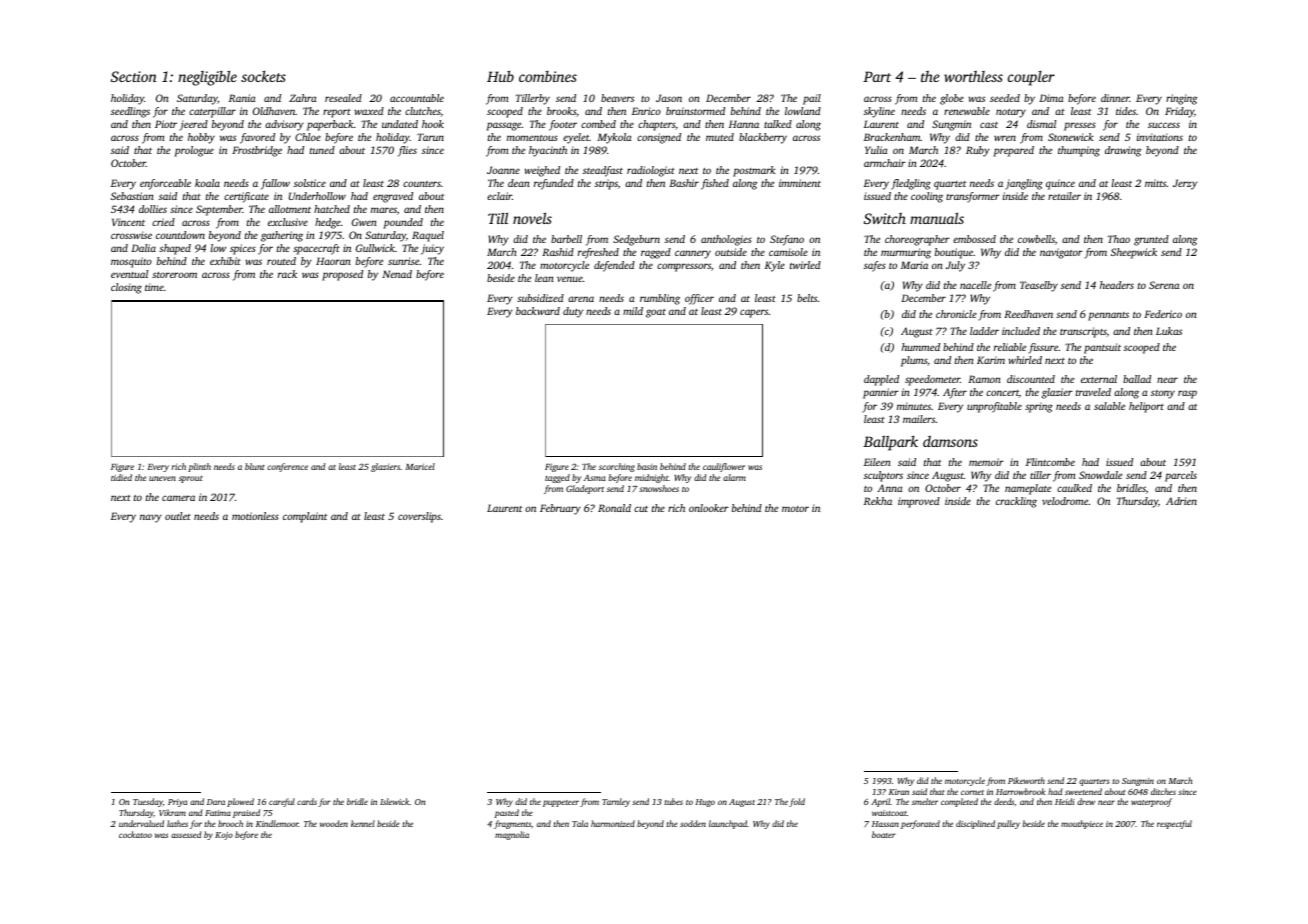 The image size is (1308, 924). Describe the element at coordinates (201, 138) in the page. I see `hobby` at that location.
